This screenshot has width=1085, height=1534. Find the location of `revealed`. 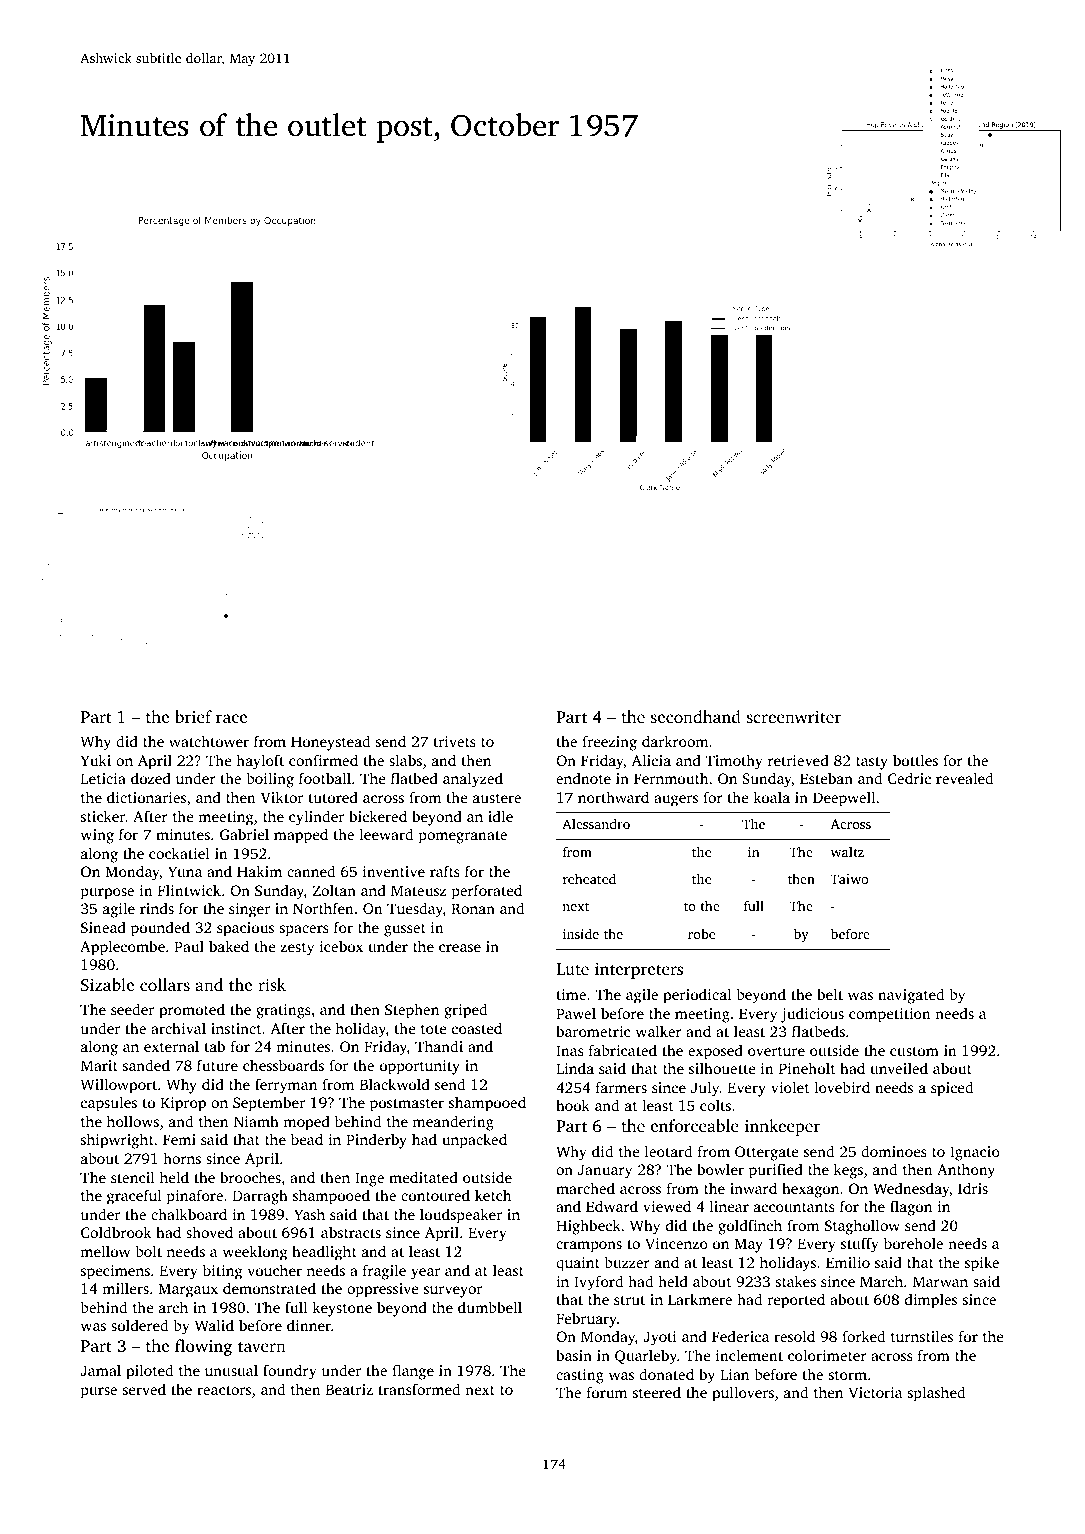

revealed is located at coordinates (964, 778).
